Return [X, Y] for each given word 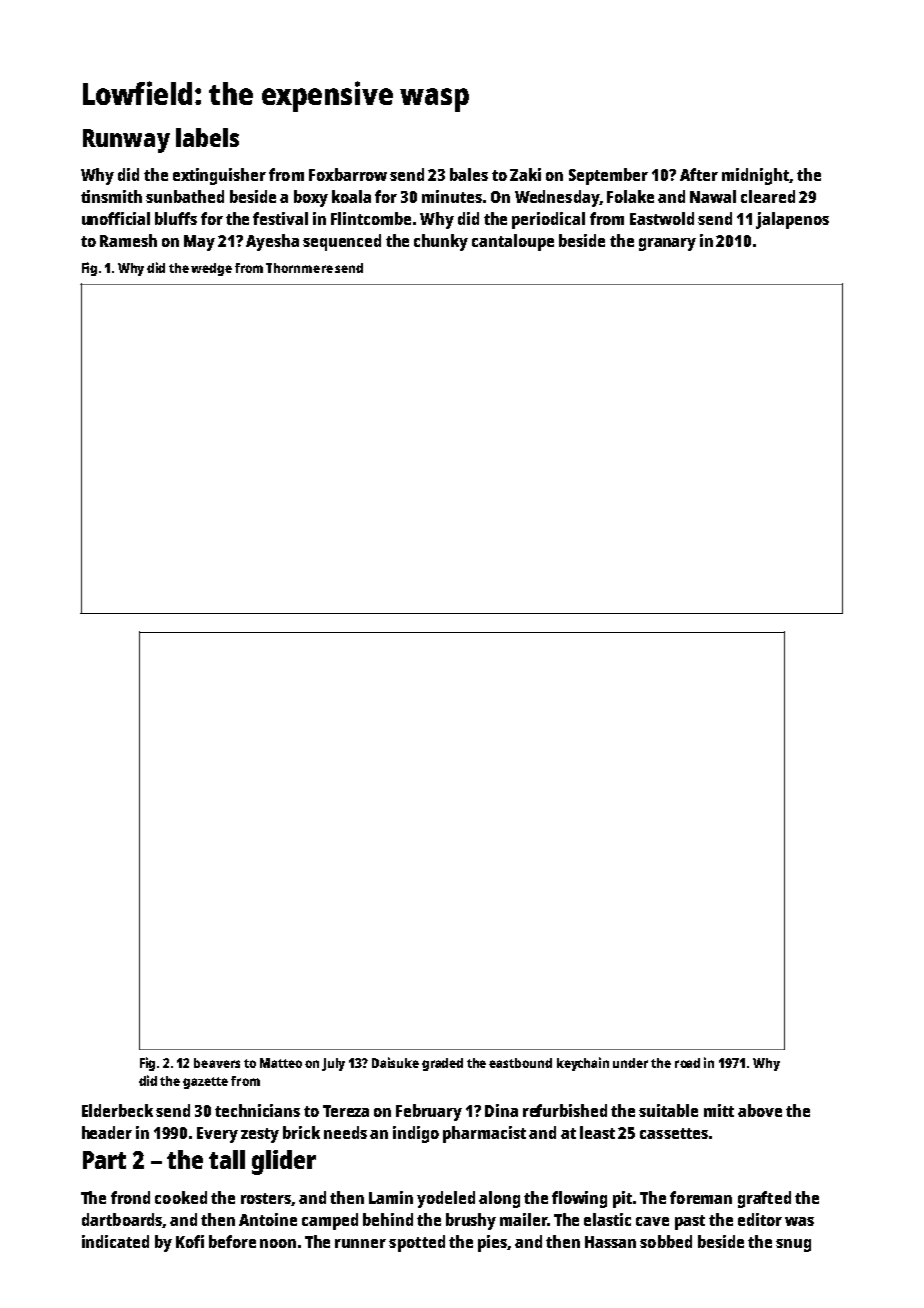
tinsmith [111, 196]
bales [469, 174]
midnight [755, 176]
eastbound [520, 1063]
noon [278, 1243]
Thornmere [299, 268]
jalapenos [792, 220]
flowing [579, 1199]
